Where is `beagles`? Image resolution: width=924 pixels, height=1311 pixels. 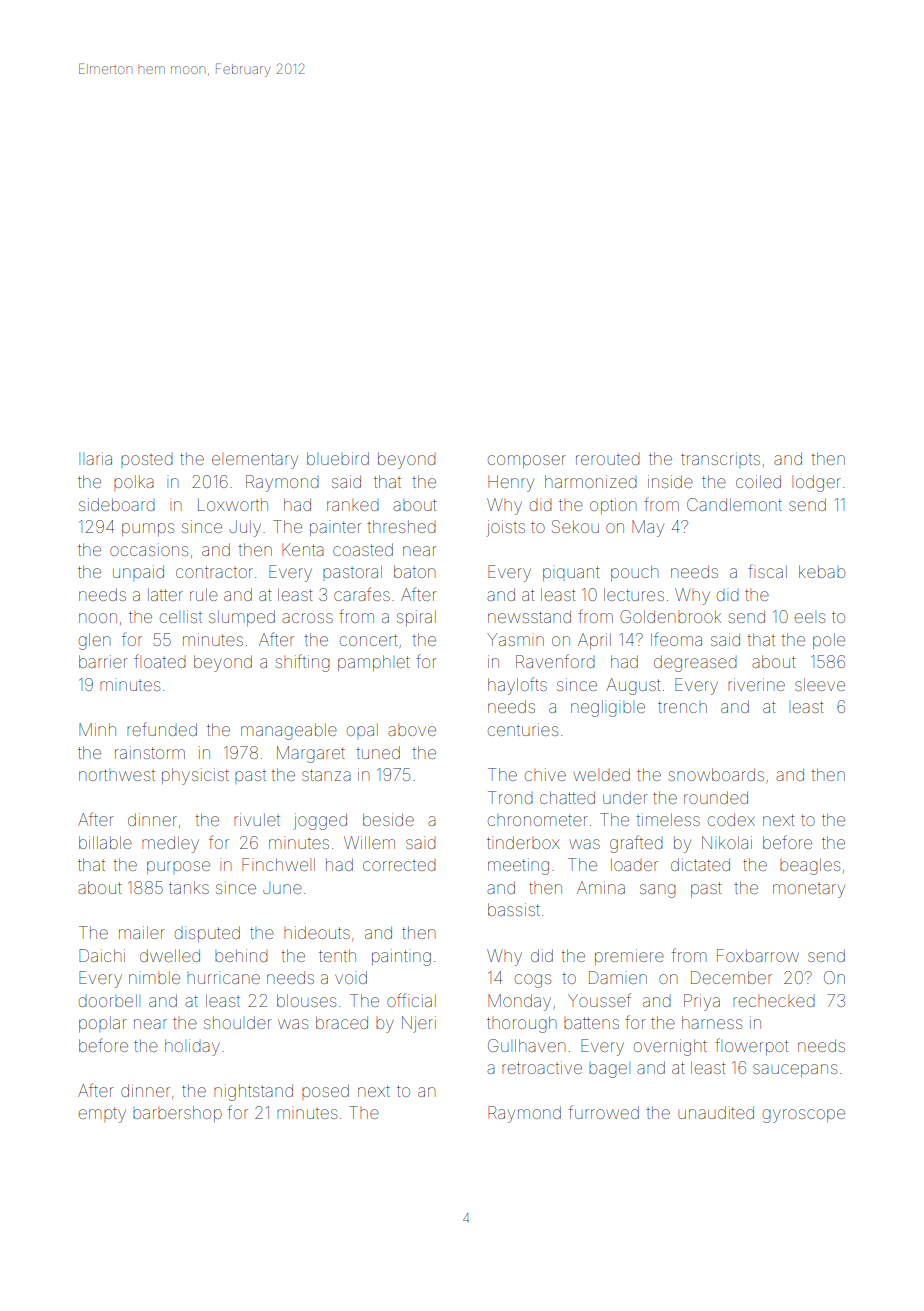
beagles is located at coordinates (810, 866).
